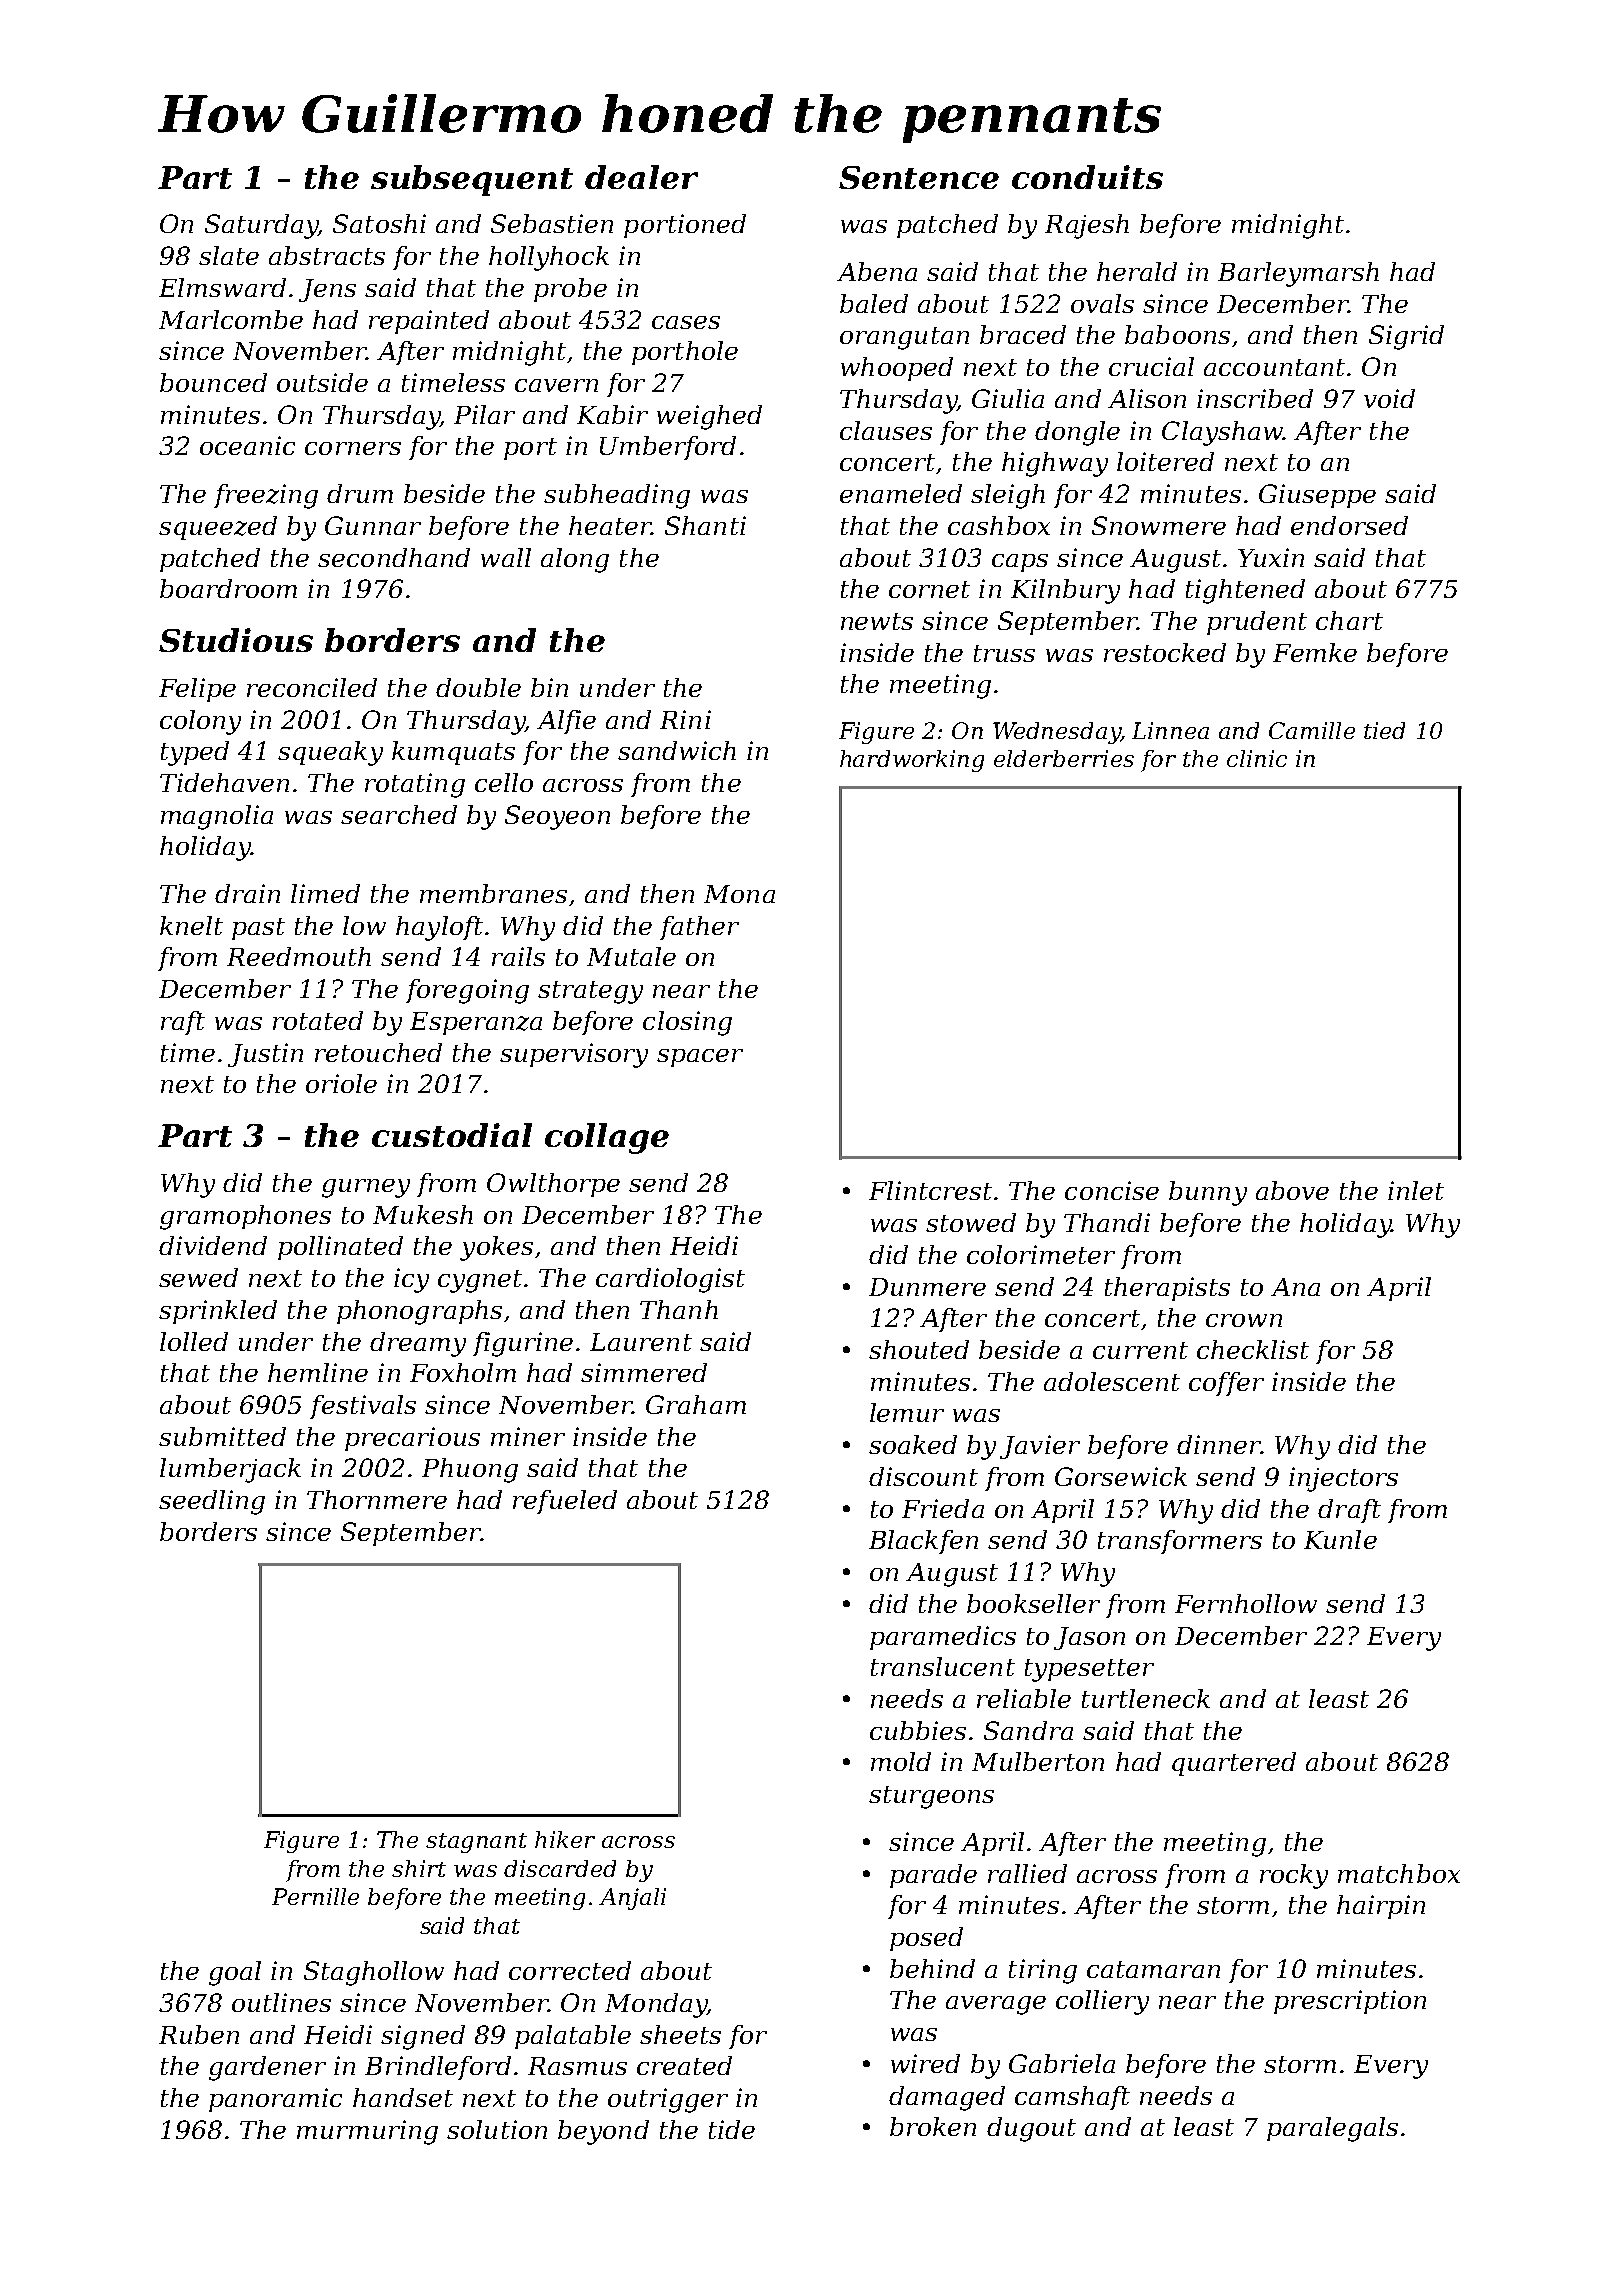  I want to click on shirt, so click(419, 1868).
